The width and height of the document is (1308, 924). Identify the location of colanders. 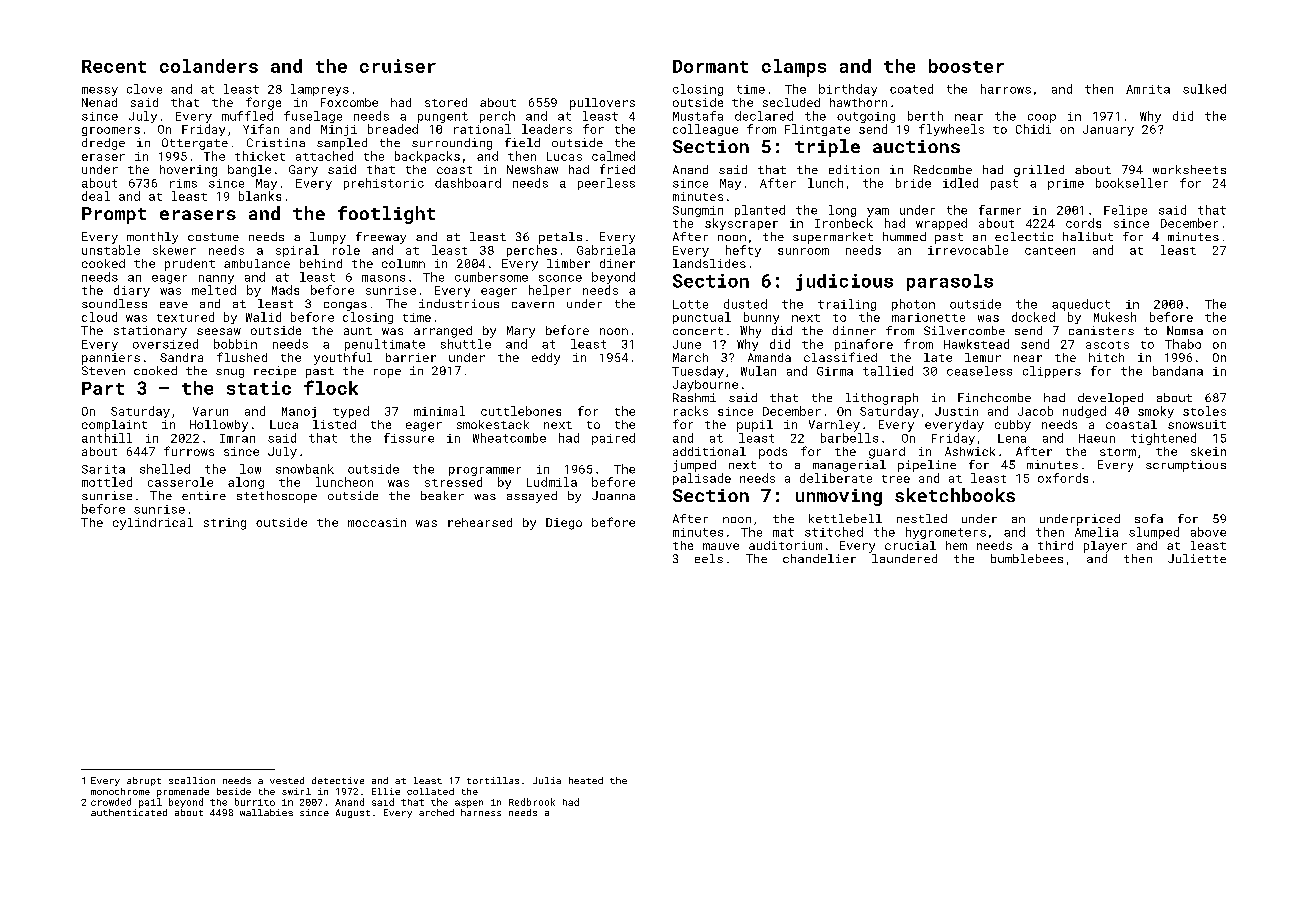
(209, 66).
